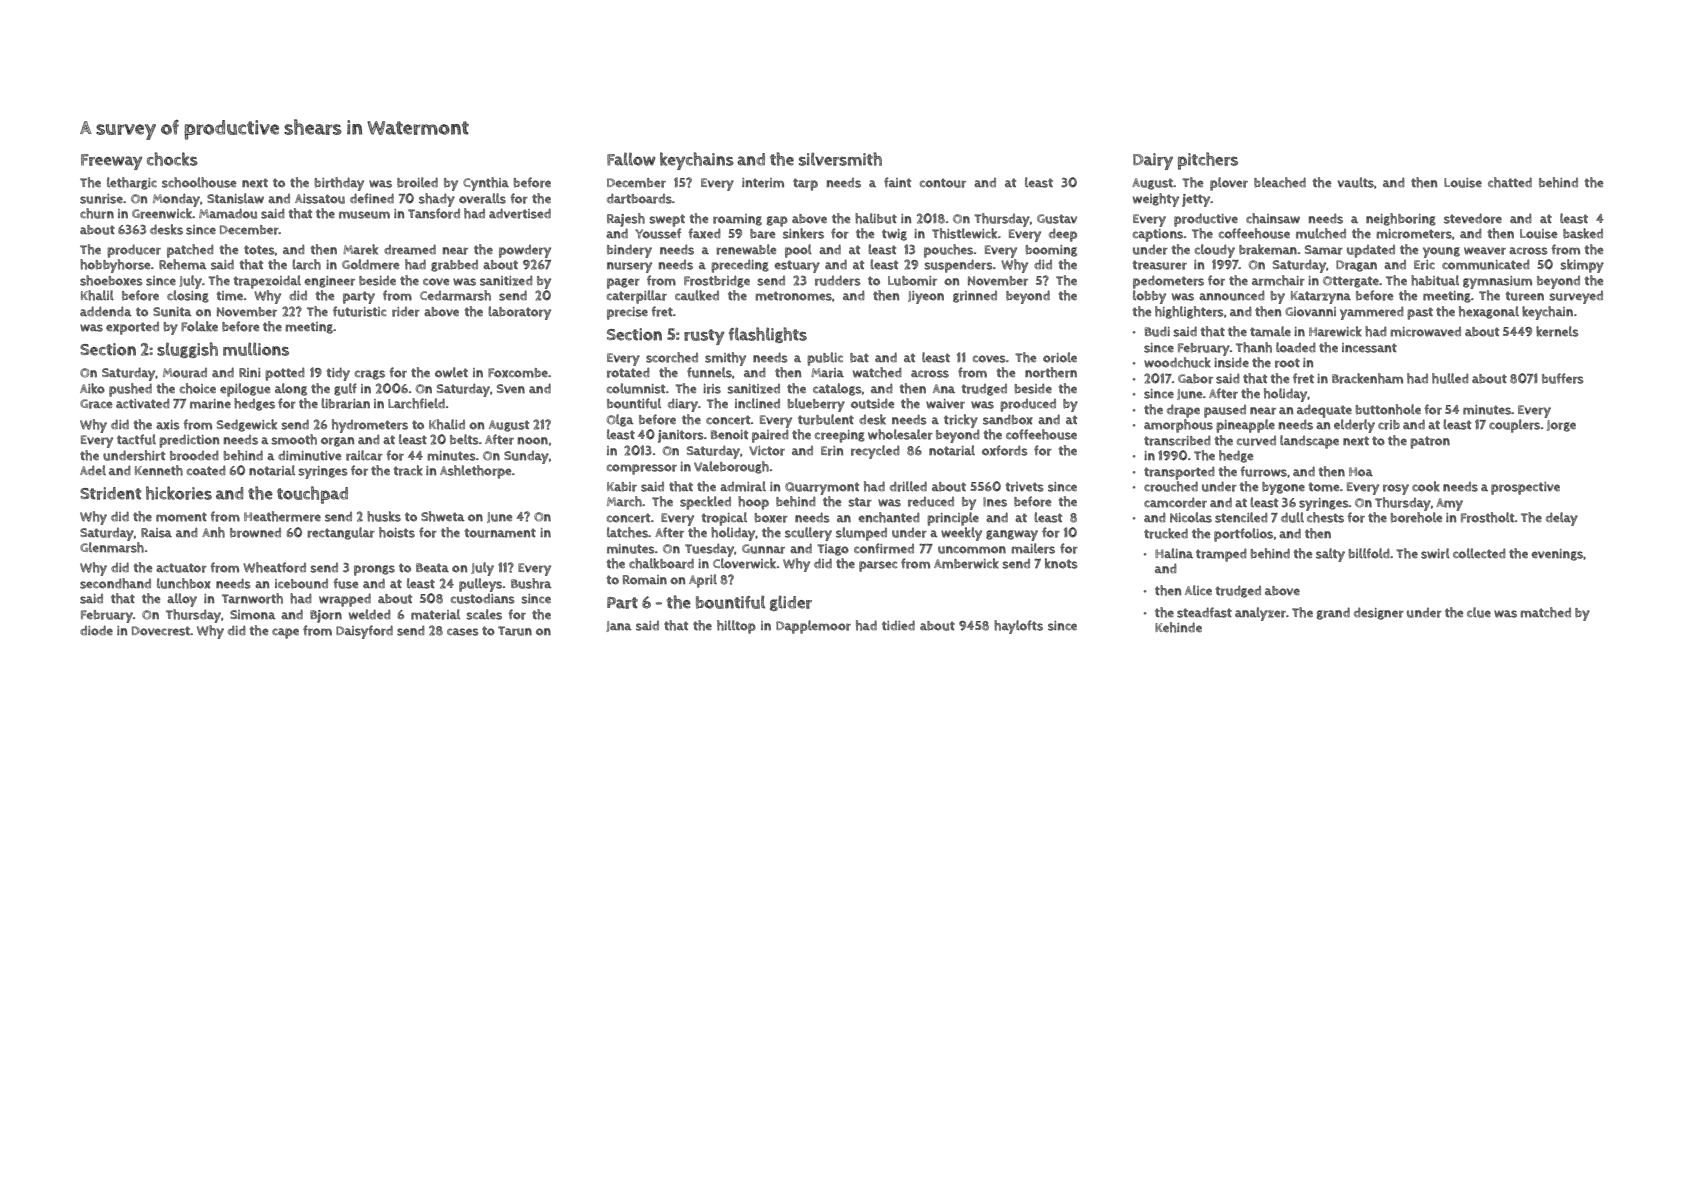 The height and width of the image is (1190, 1684). I want to click on contour, so click(943, 183).
